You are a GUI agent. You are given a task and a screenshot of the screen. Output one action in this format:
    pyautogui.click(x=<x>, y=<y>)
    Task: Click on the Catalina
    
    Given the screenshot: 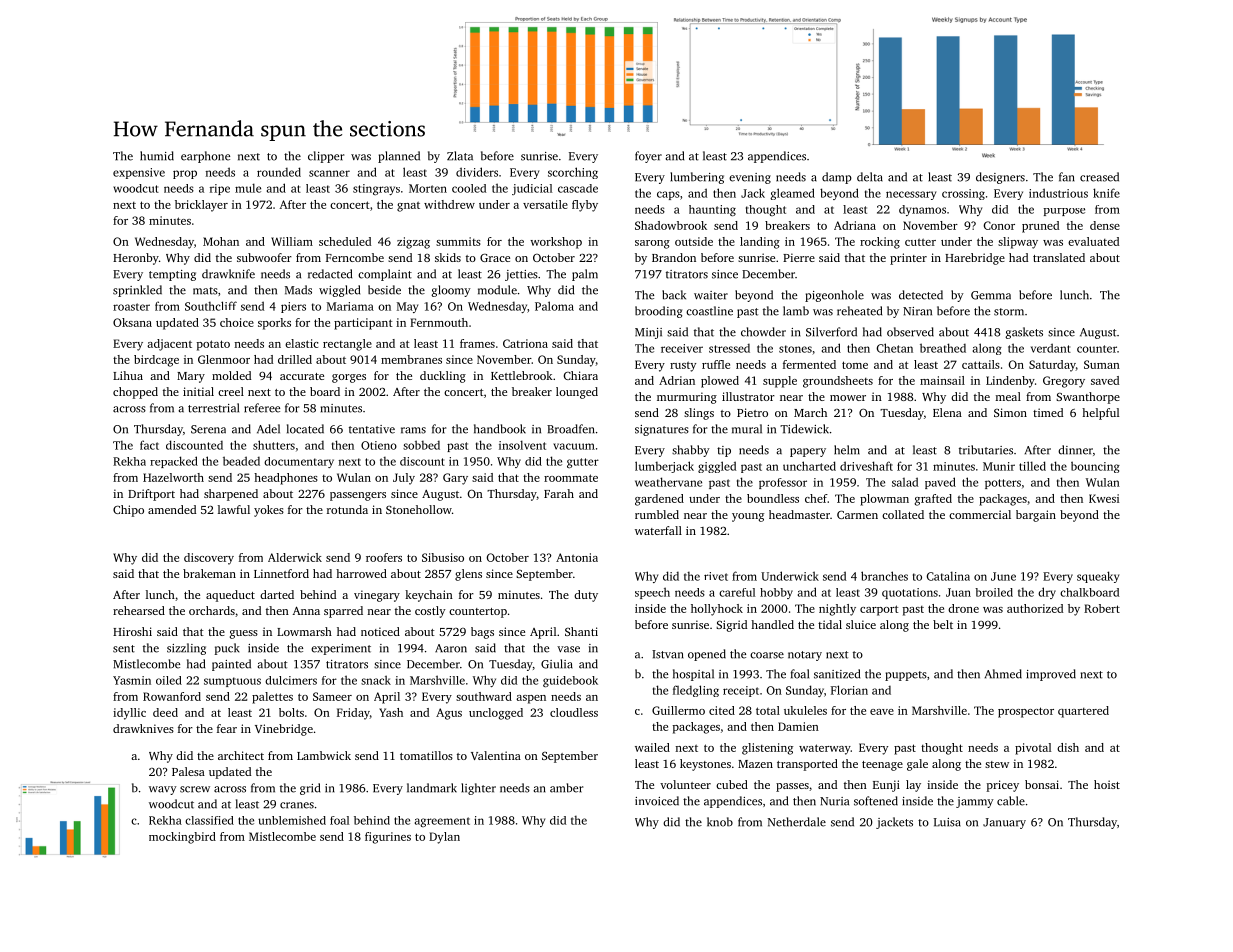 What is the action you would take?
    pyautogui.click(x=948, y=576)
